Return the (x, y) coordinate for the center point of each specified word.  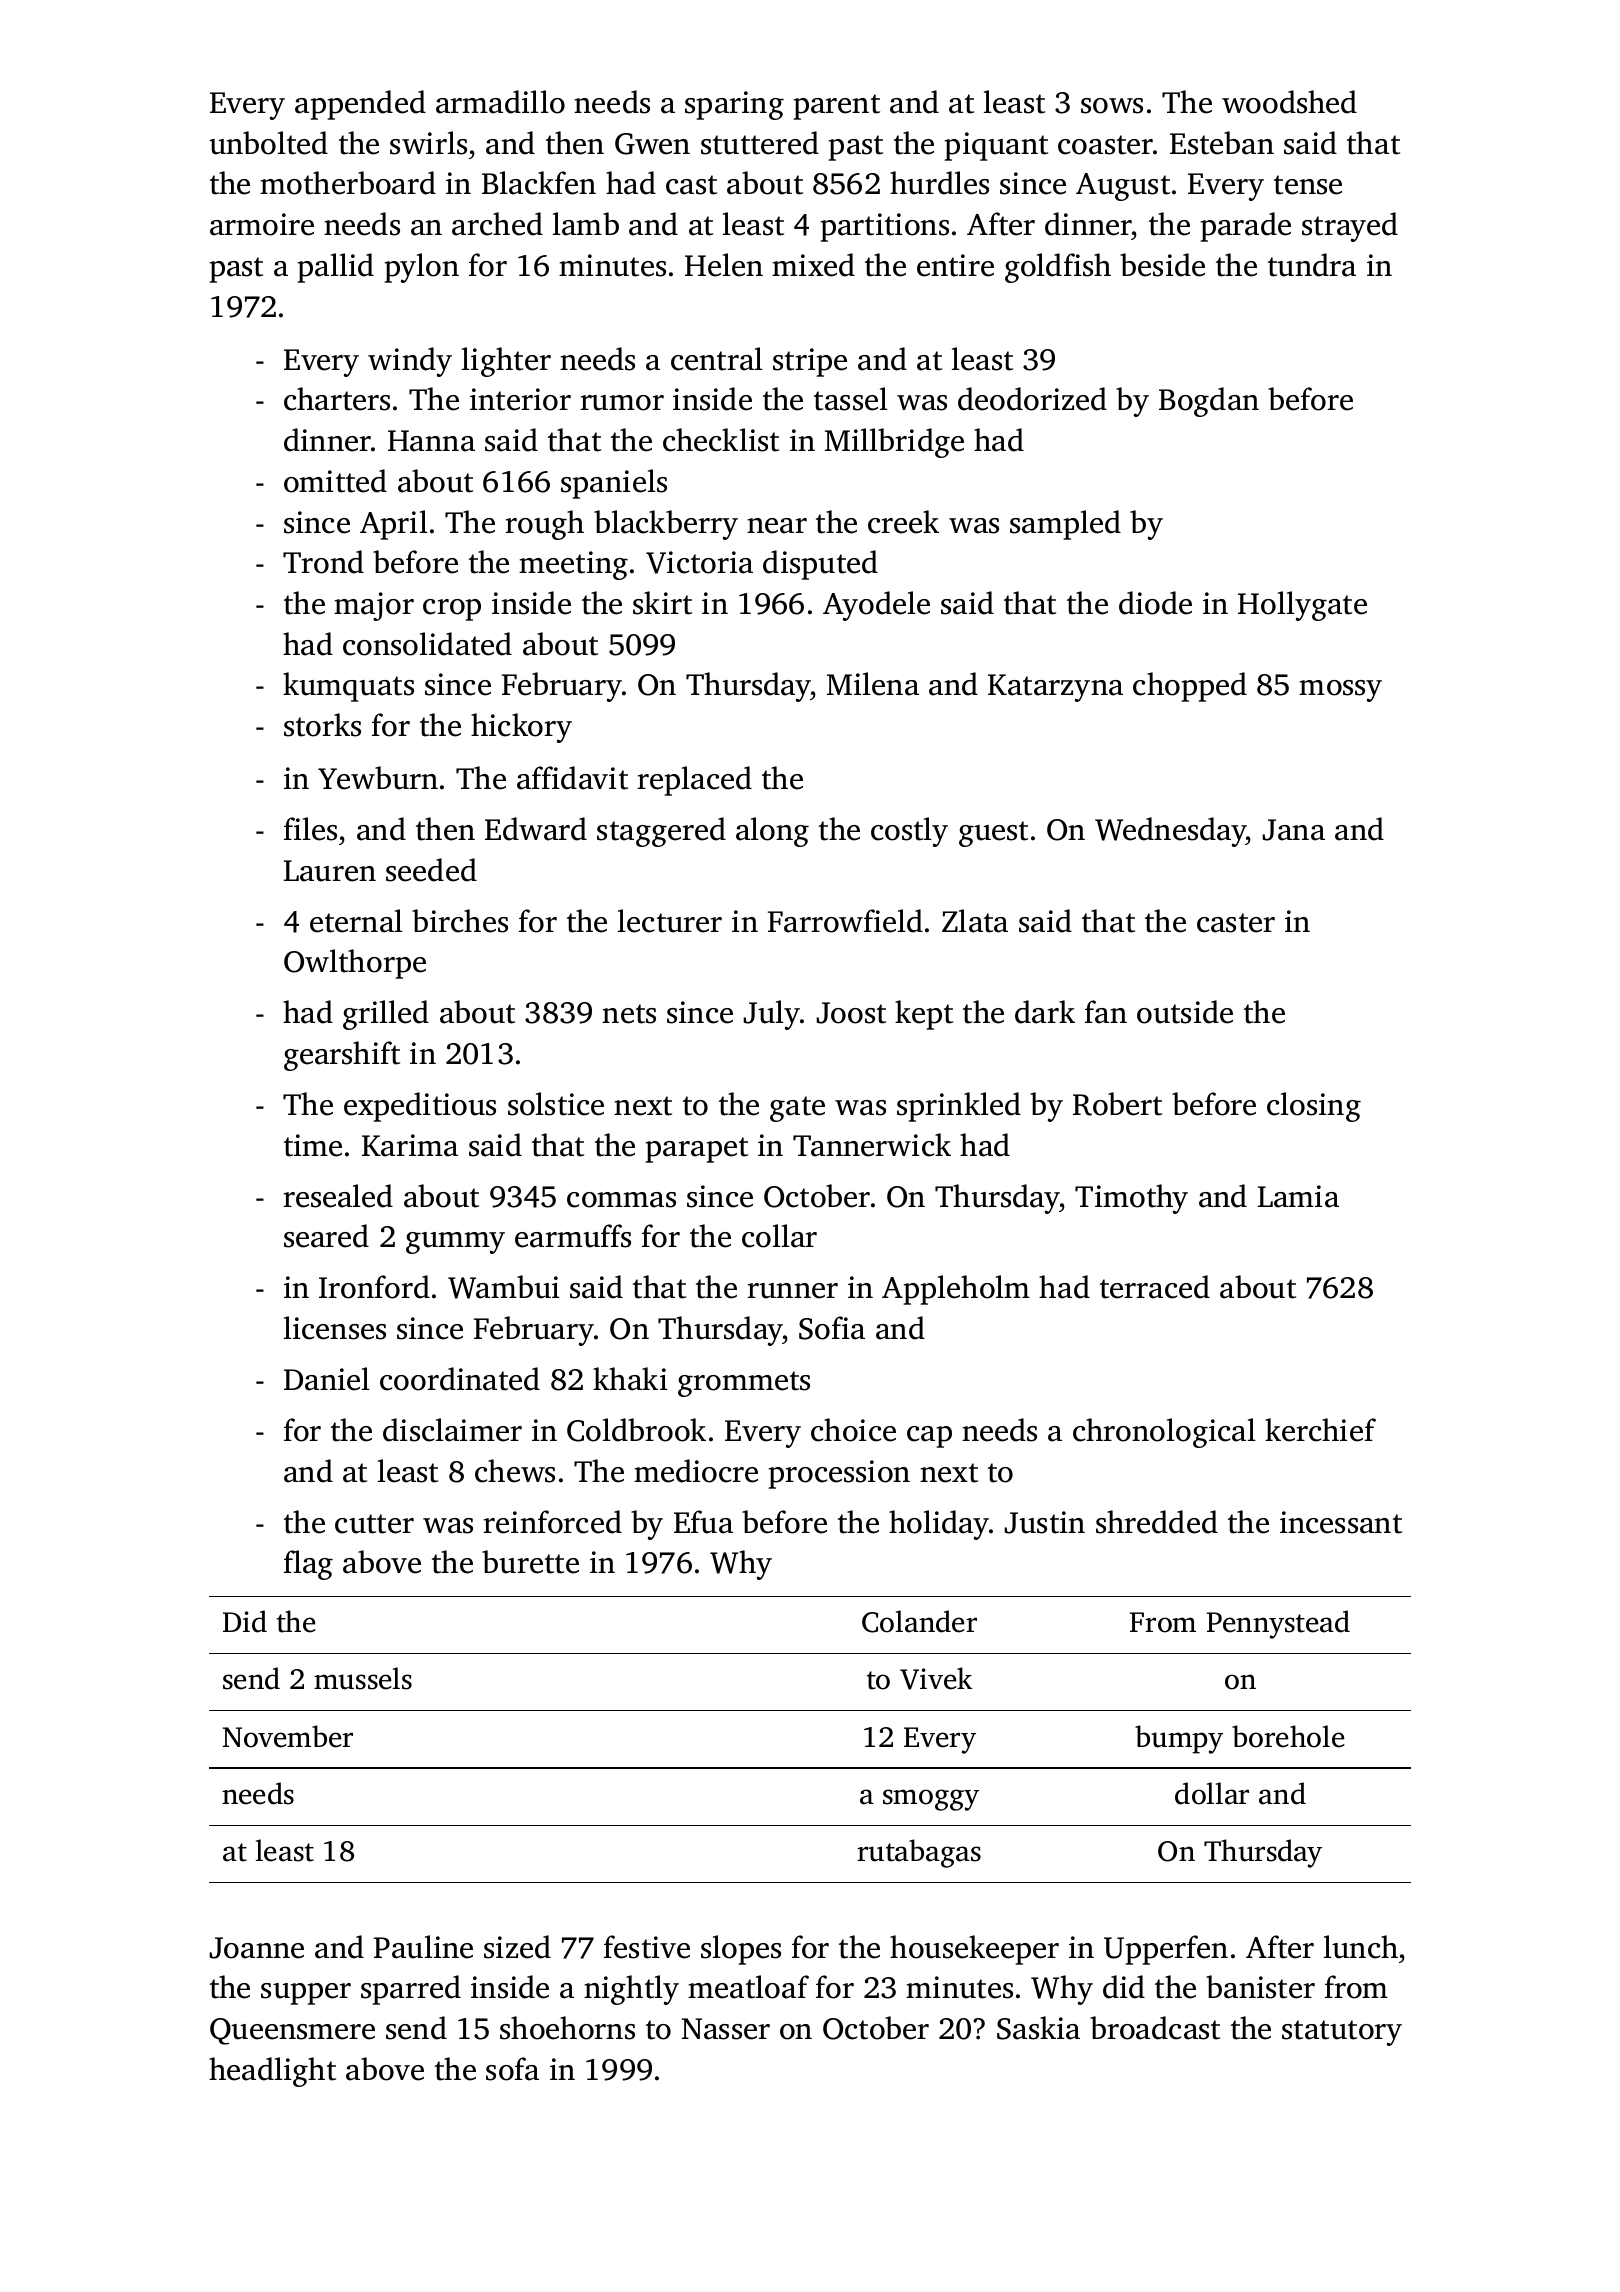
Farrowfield (845, 921)
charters (337, 399)
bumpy (1179, 1739)
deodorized (1032, 399)
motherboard (348, 183)
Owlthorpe (355, 964)
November (288, 1736)
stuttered (760, 143)
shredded (1157, 1522)
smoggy (931, 1800)
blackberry (666, 525)
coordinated (460, 1379)
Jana (1293, 830)
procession (839, 1474)
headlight (272, 2072)
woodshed (1289, 102)
